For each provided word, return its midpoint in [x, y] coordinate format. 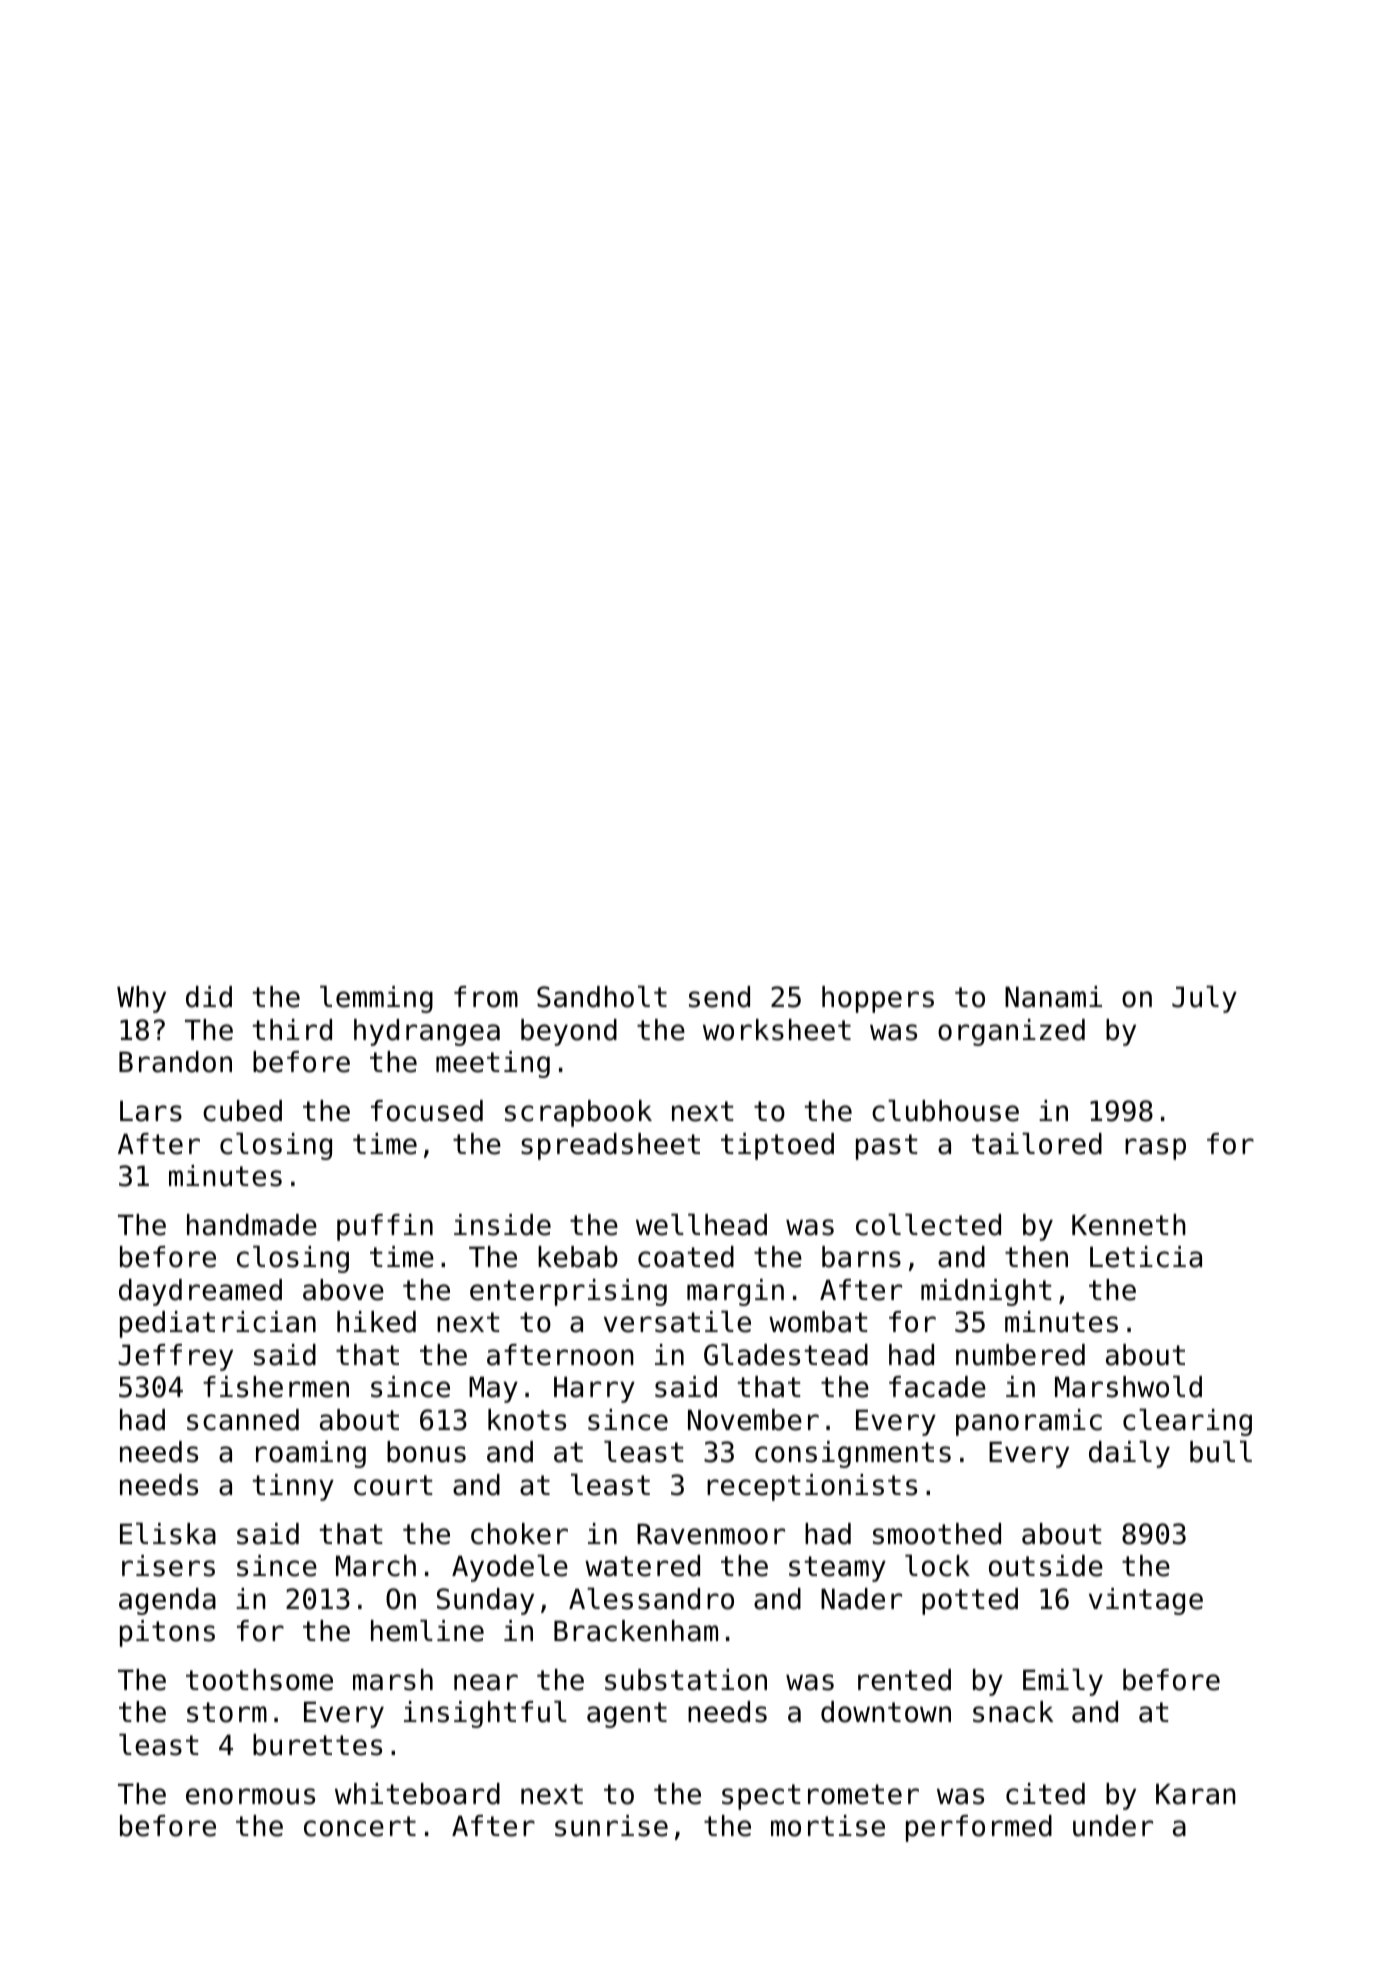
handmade [252, 1225]
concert [360, 1826]
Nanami [1053, 997]
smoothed [937, 1534]
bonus [426, 1452]
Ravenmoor [711, 1534]
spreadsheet [610, 1146]
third [292, 1030]
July [1204, 999]
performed [979, 1828]
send [719, 997]
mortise [828, 1826]
